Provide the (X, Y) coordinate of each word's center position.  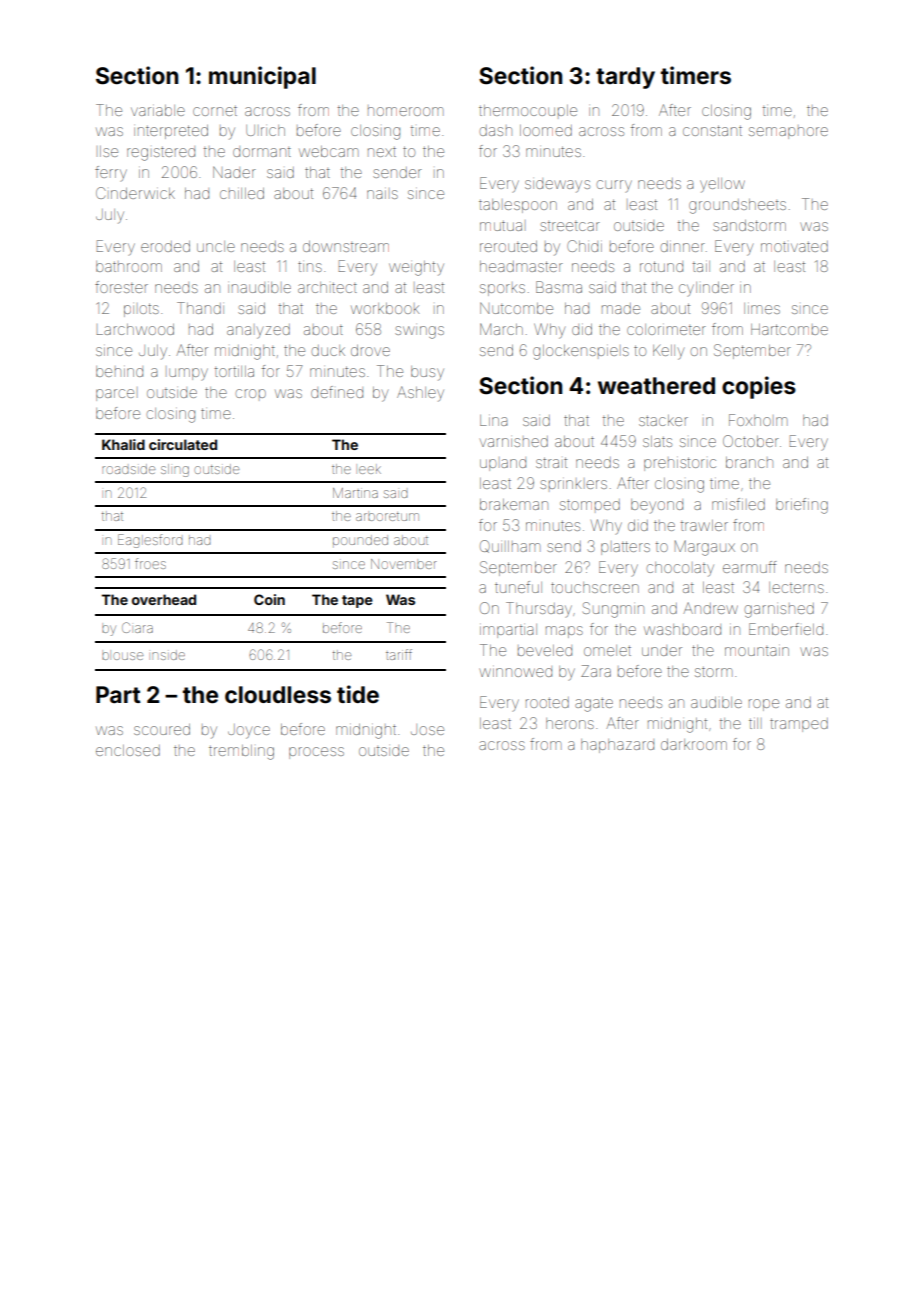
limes (762, 308)
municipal (262, 77)
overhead (164, 599)
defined (337, 392)
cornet (215, 111)
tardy (625, 78)
